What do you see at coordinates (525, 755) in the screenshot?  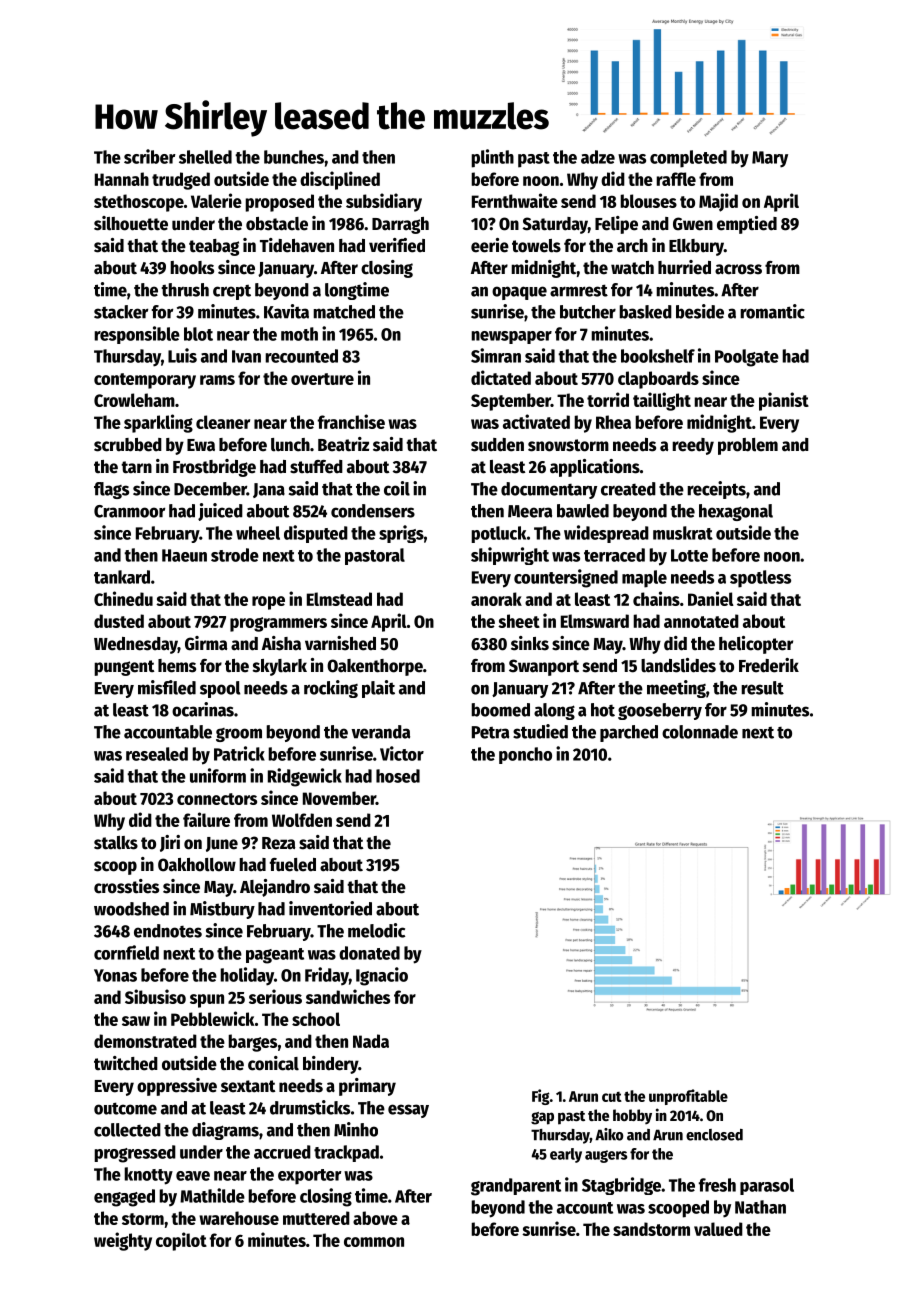 I see `poncho` at bounding box center [525, 755].
